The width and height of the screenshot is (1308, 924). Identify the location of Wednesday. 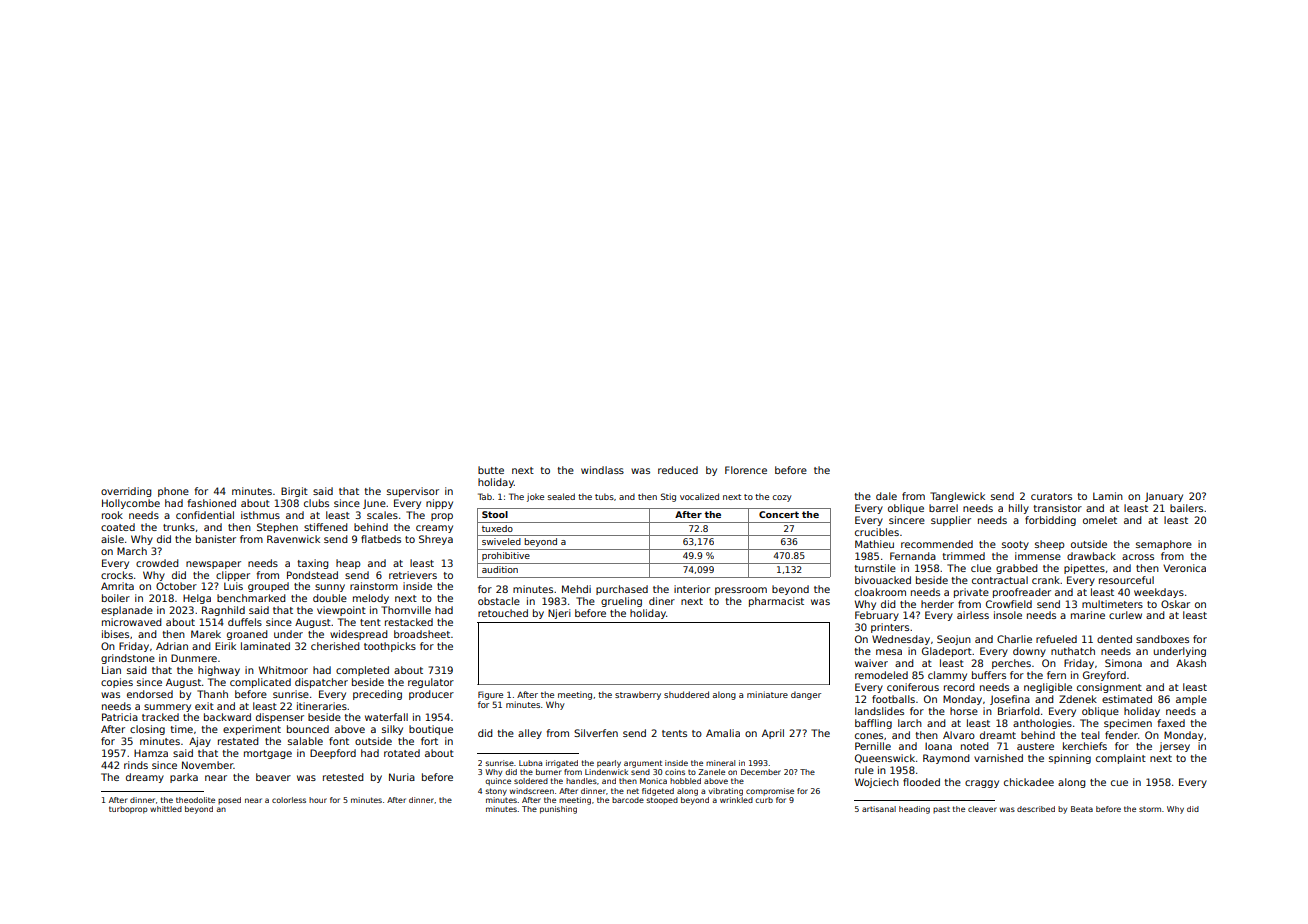
(901, 640).
